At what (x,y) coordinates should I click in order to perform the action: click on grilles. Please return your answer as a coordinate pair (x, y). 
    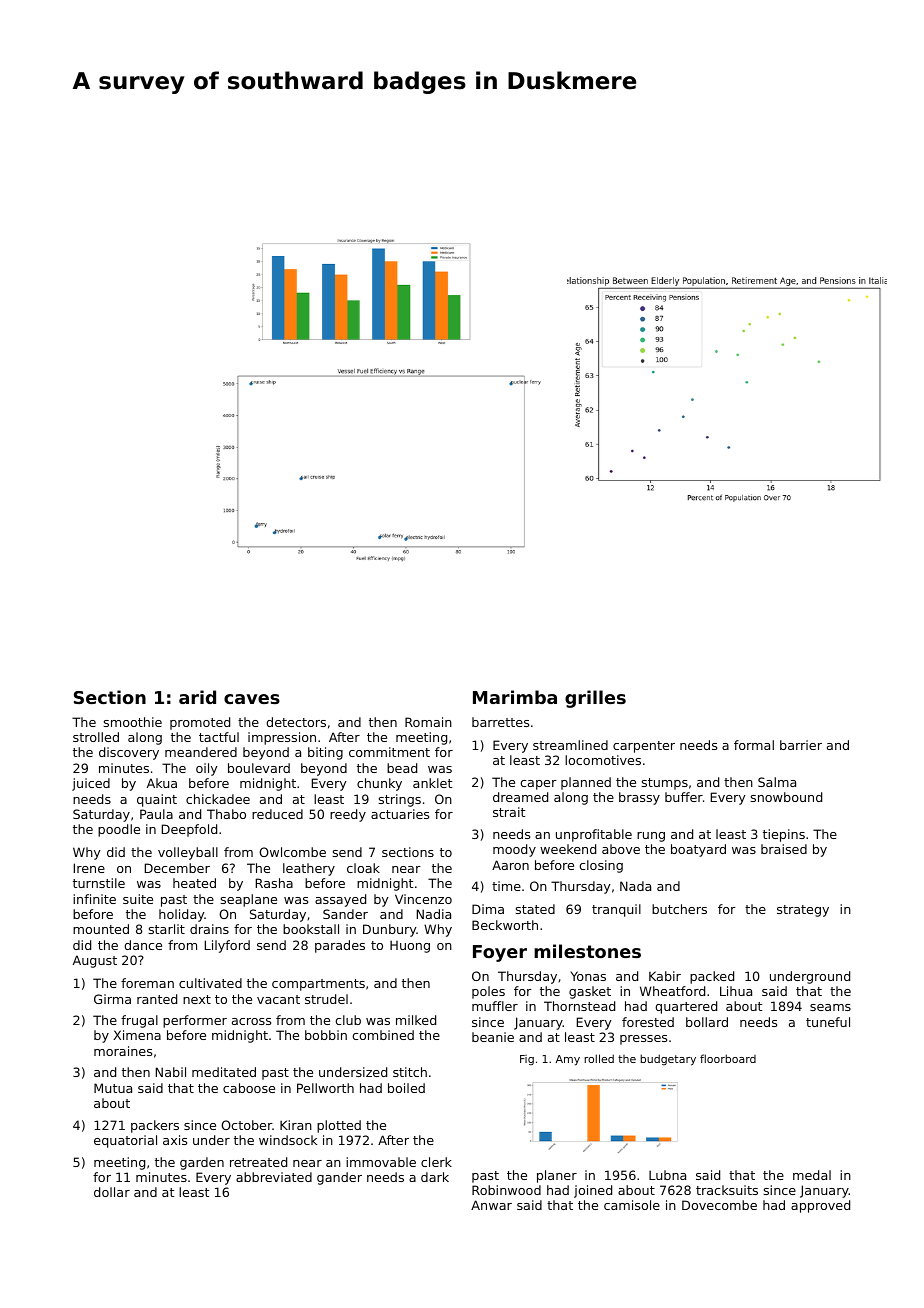
    Looking at the image, I should click on (595, 699).
